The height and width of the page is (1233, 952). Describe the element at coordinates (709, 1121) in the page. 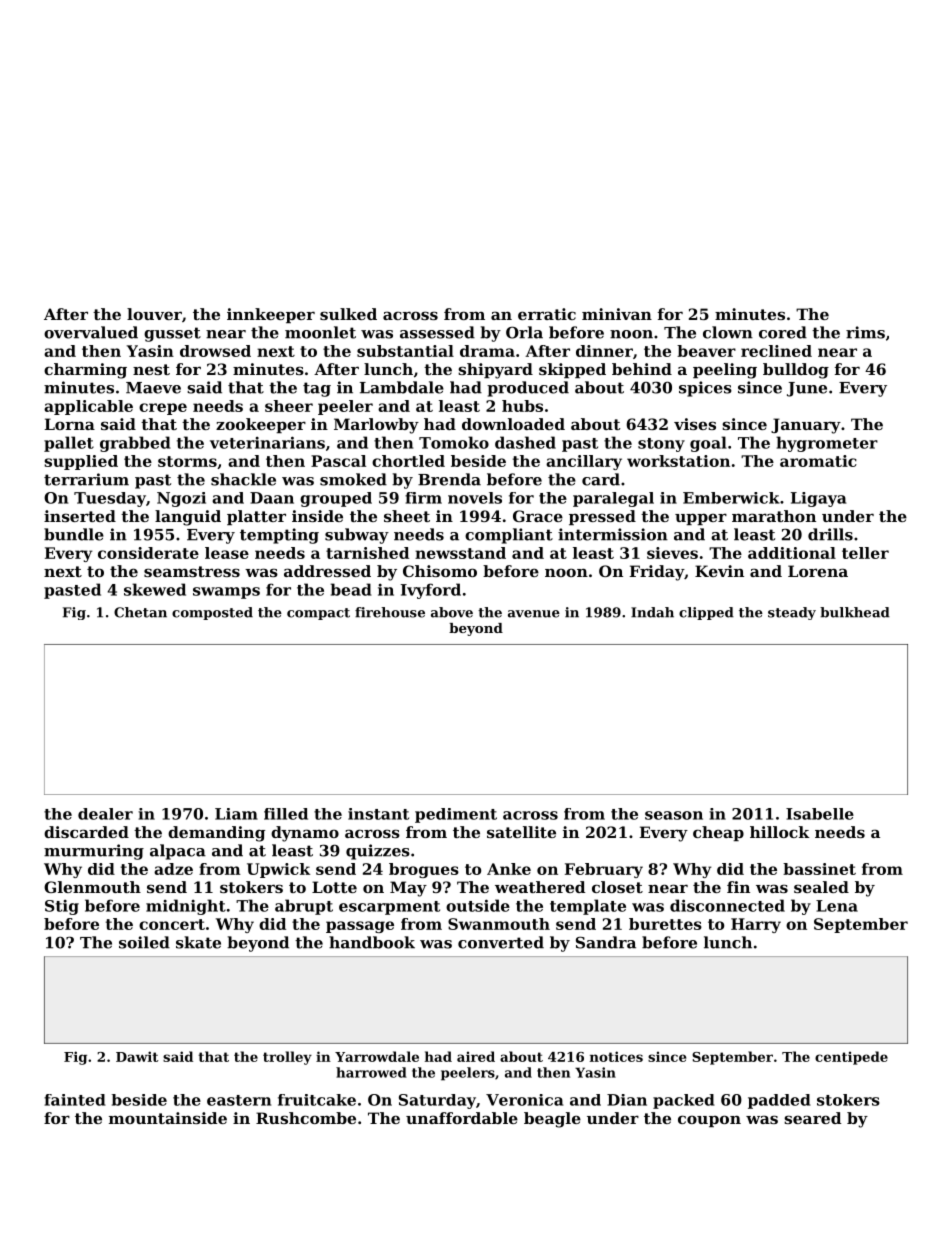

I see `coupon` at that location.
